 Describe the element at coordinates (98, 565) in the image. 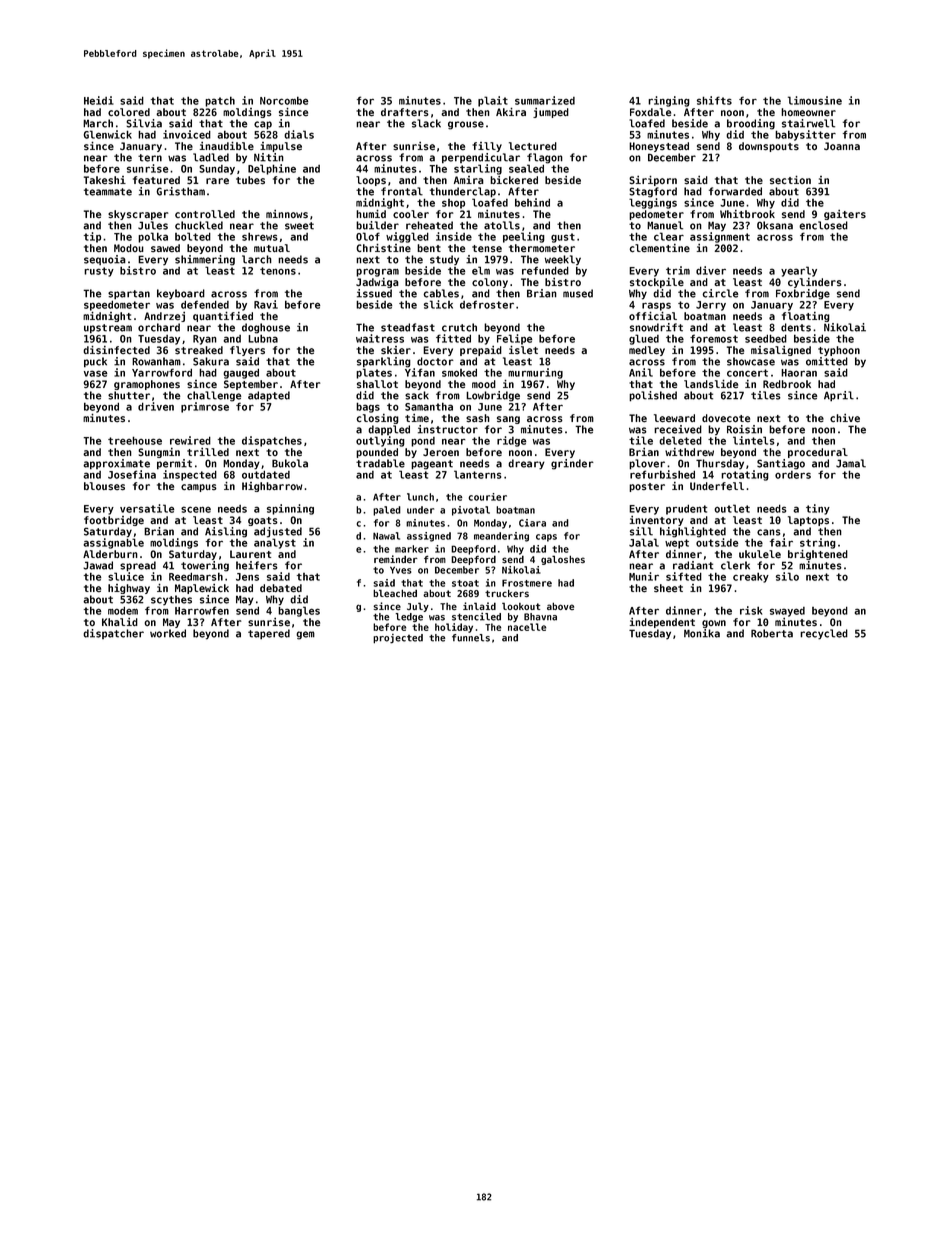

I see `Jawad` at that location.
